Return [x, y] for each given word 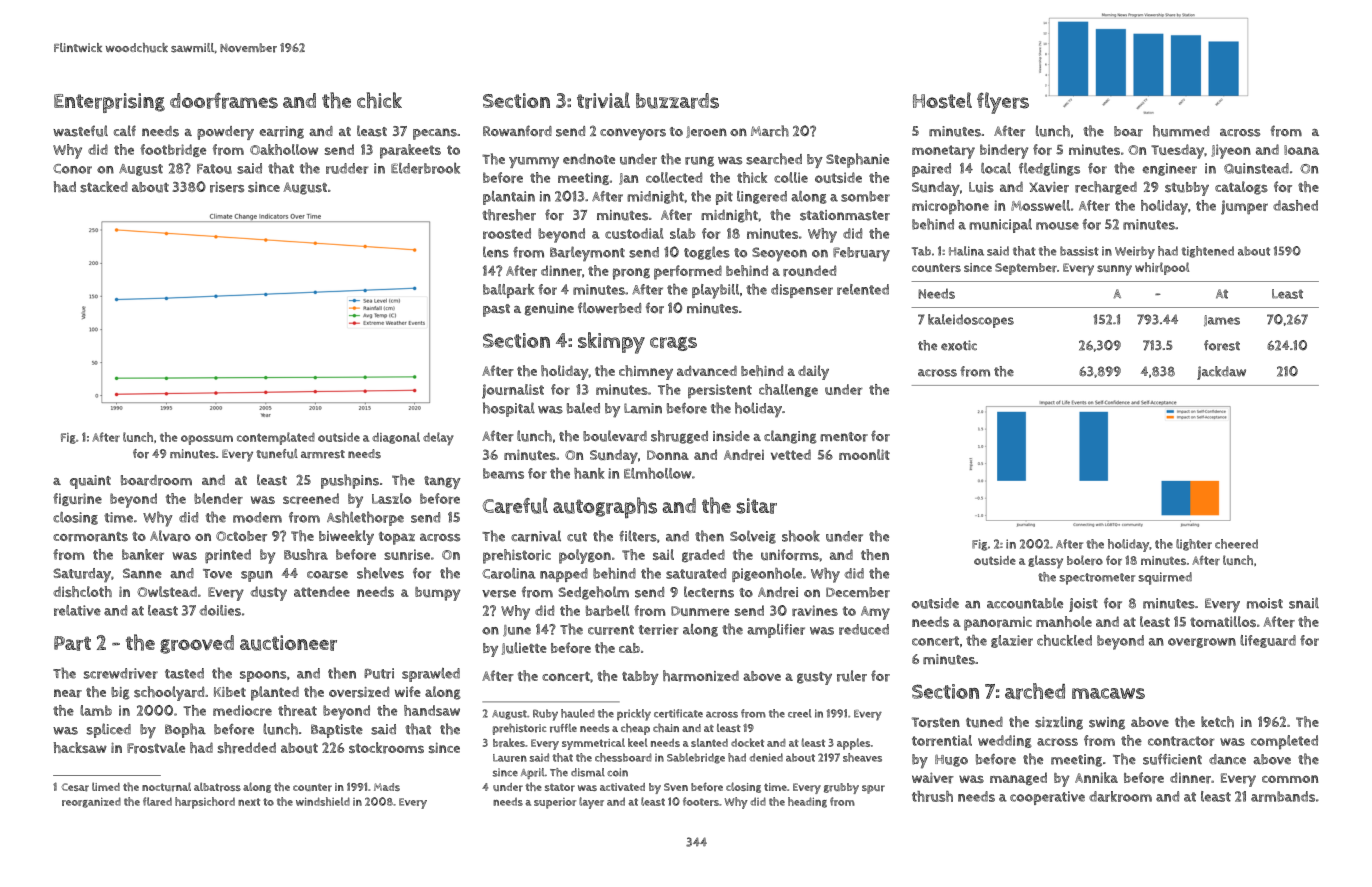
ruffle [563, 728]
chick [379, 100]
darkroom [1120, 796]
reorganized [91, 802]
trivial [603, 100]
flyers [1003, 103]
